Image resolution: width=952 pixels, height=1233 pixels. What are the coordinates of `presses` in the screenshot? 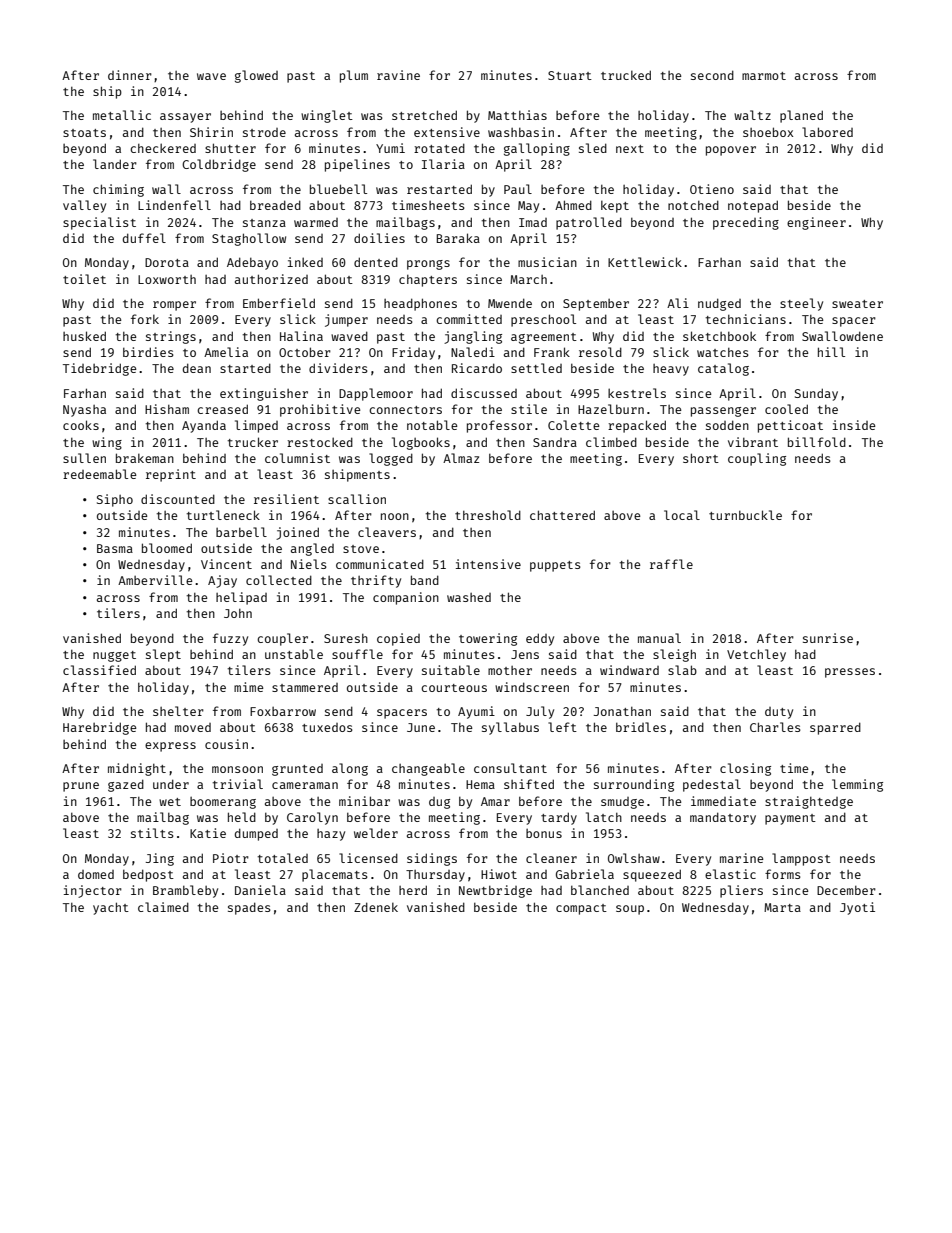 It's located at (850, 673).
